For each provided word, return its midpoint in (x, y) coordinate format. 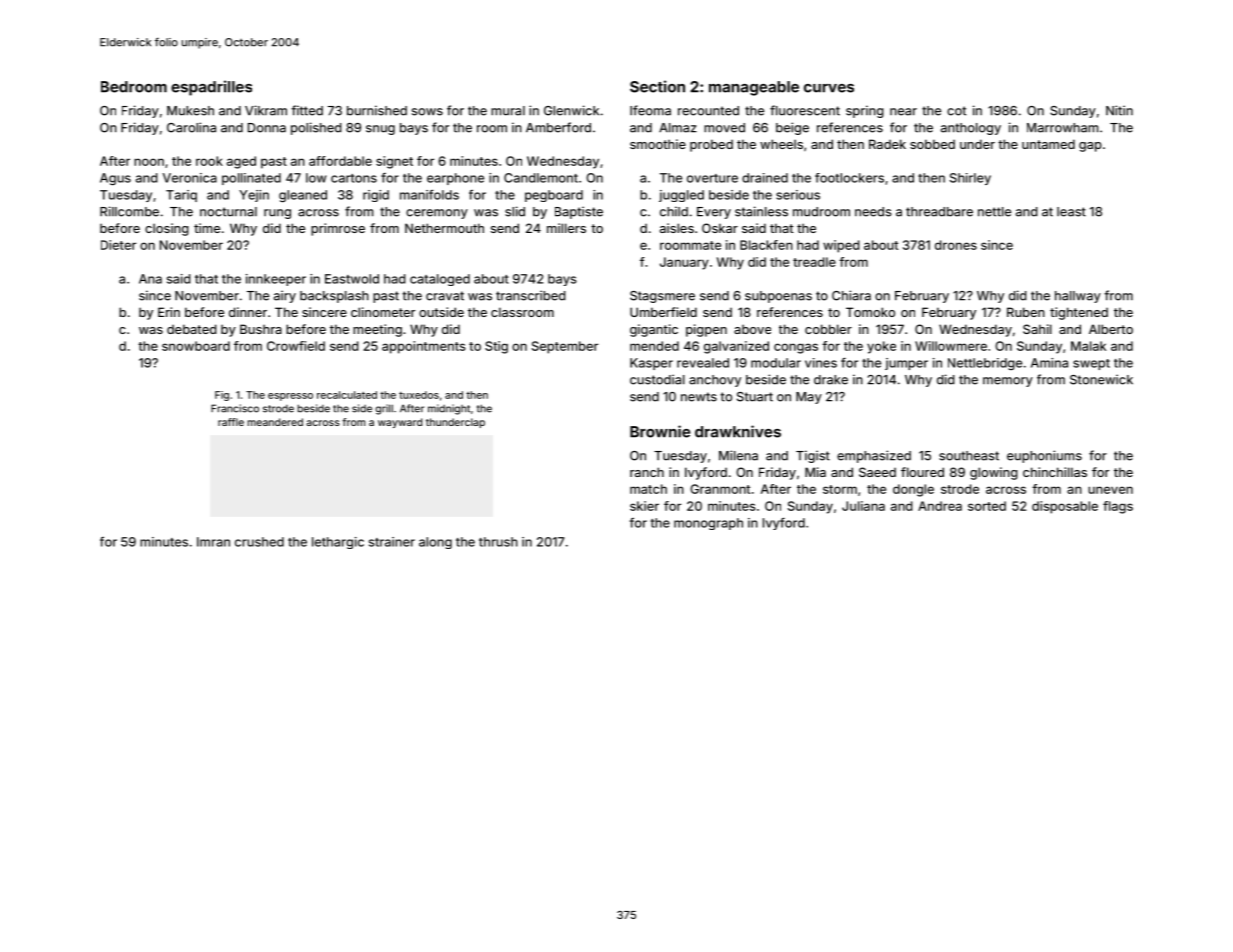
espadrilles (211, 88)
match (648, 489)
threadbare (939, 212)
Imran (213, 542)
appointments (424, 347)
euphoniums (1044, 456)
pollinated (251, 179)
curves (829, 88)
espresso (290, 397)
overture (712, 178)
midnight (449, 409)
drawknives (738, 431)
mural (508, 111)
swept (1091, 364)
